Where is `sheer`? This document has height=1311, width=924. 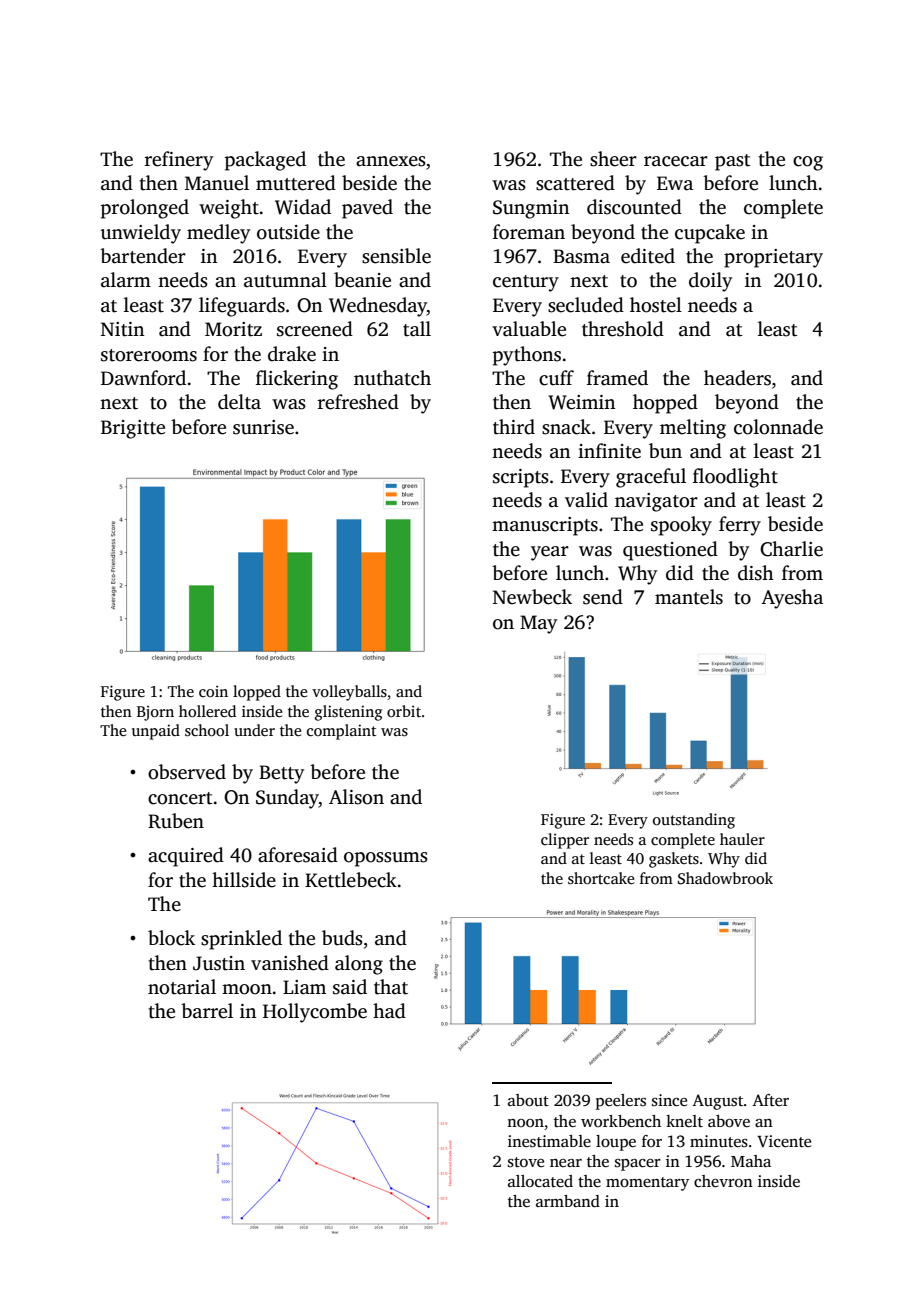
sheer is located at coordinates (613, 159).
